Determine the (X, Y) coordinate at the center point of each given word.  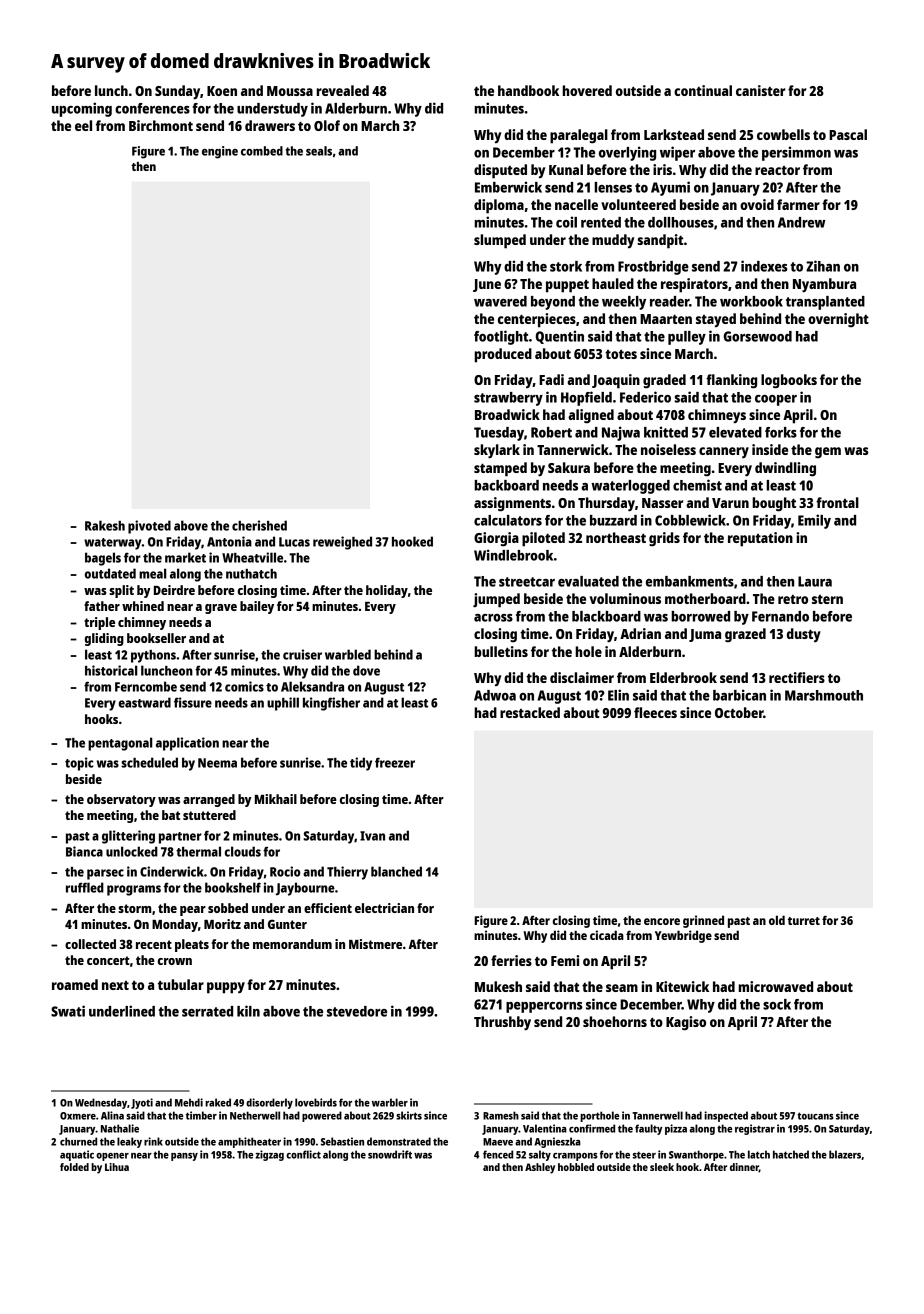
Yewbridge (683, 936)
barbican (739, 695)
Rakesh (105, 525)
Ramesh (501, 1115)
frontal (837, 502)
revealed (343, 90)
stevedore (357, 1011)
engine (220, 152)
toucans (815, 1116)
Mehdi (189, 1102)
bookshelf (233, 887)
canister (760, 90)
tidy (361, 764)
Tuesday (499, 434)
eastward (145, 702)
